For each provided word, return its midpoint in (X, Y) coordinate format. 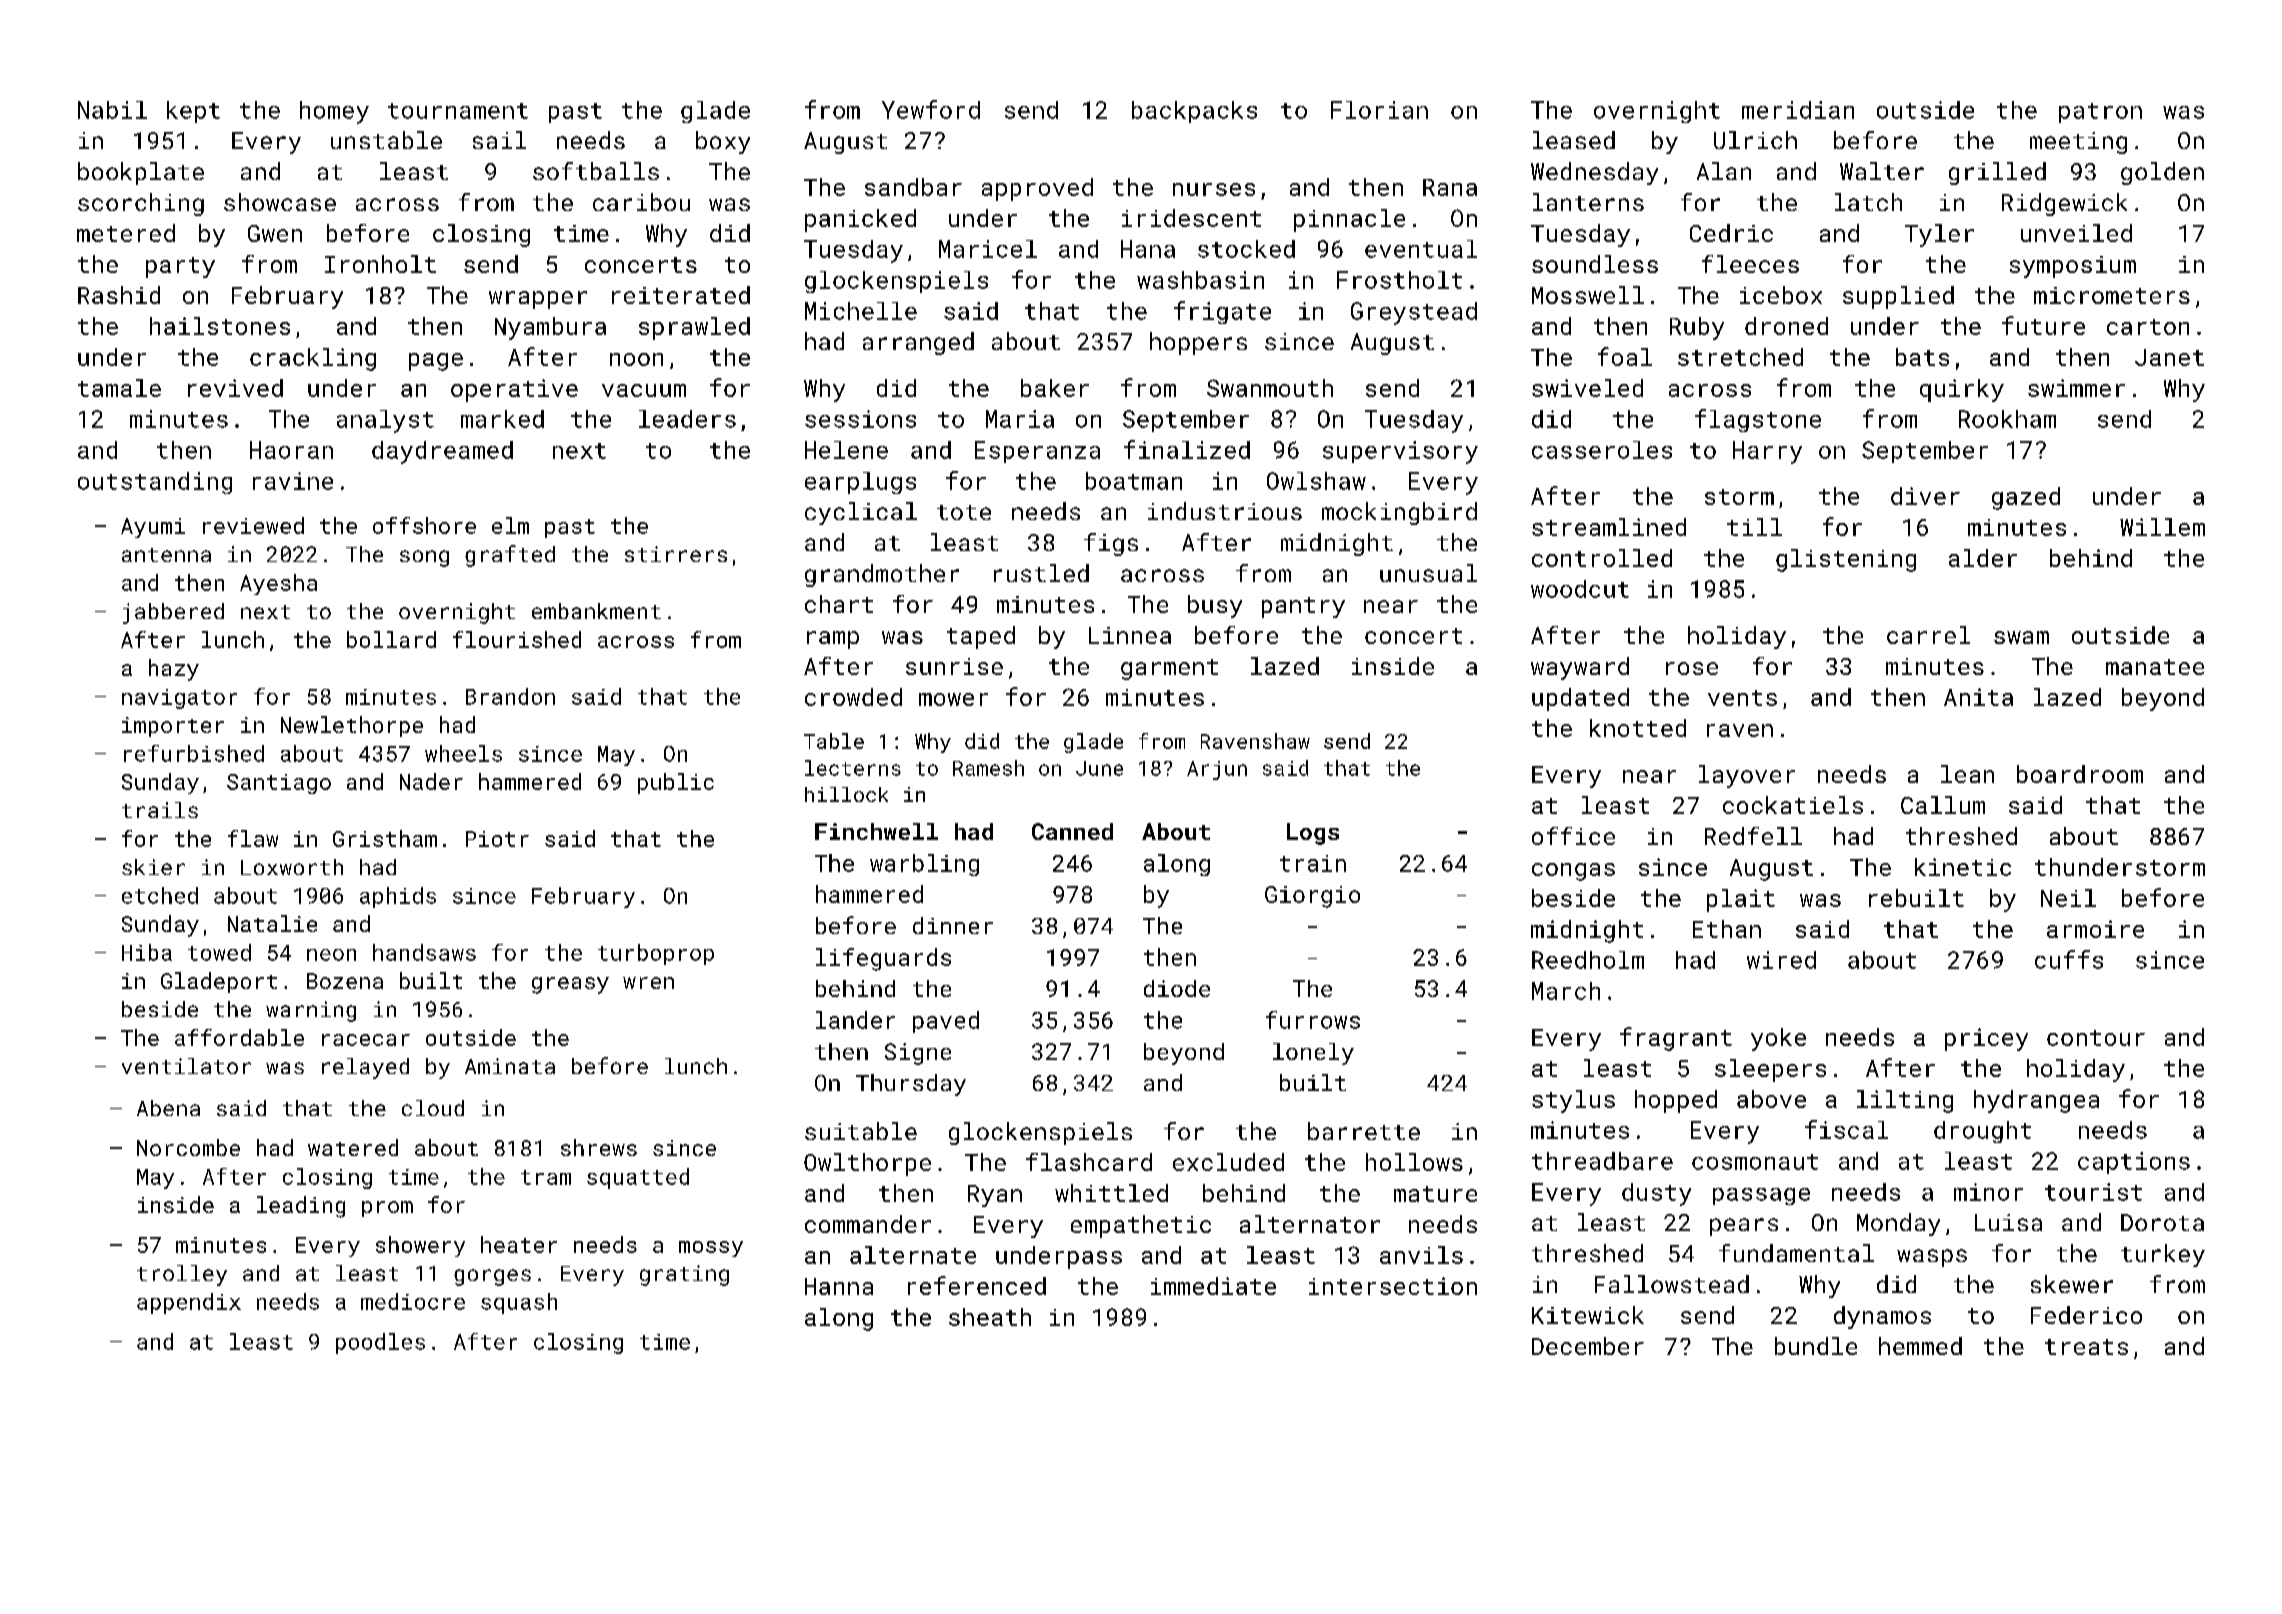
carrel (1928, 635)
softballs (596, 171)
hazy (174, 670)
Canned (1072, 831)
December (1588, 1346)
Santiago (279, 784)
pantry (1303, 607)
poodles (380, 1343)
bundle (1816, 1346)
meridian (1798, 110)
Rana (1450, 187)
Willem (2162, 527)
